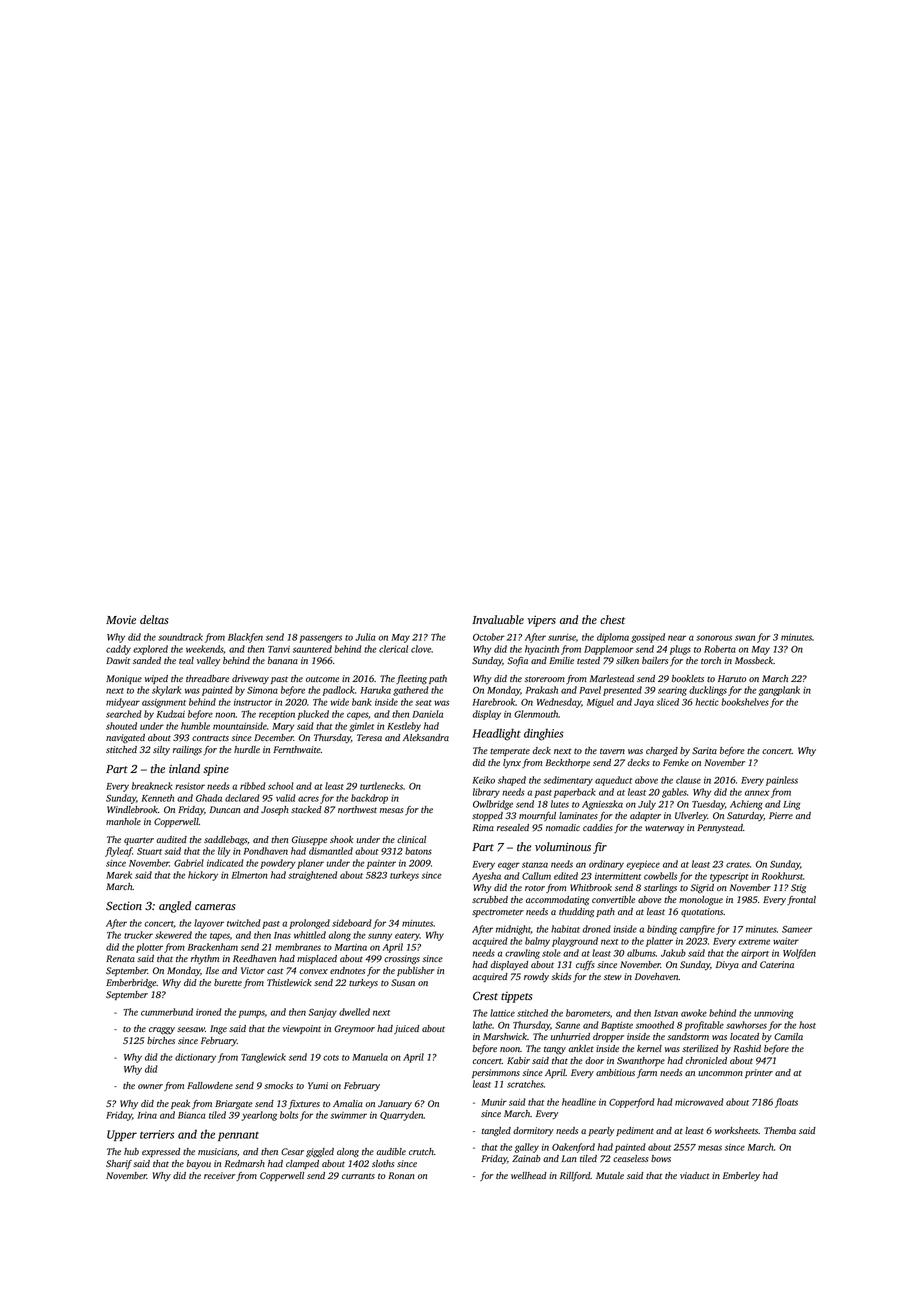 The height and width of the screenshot is (1308, 924). I want to click on lathe, so click(482, 1025).
